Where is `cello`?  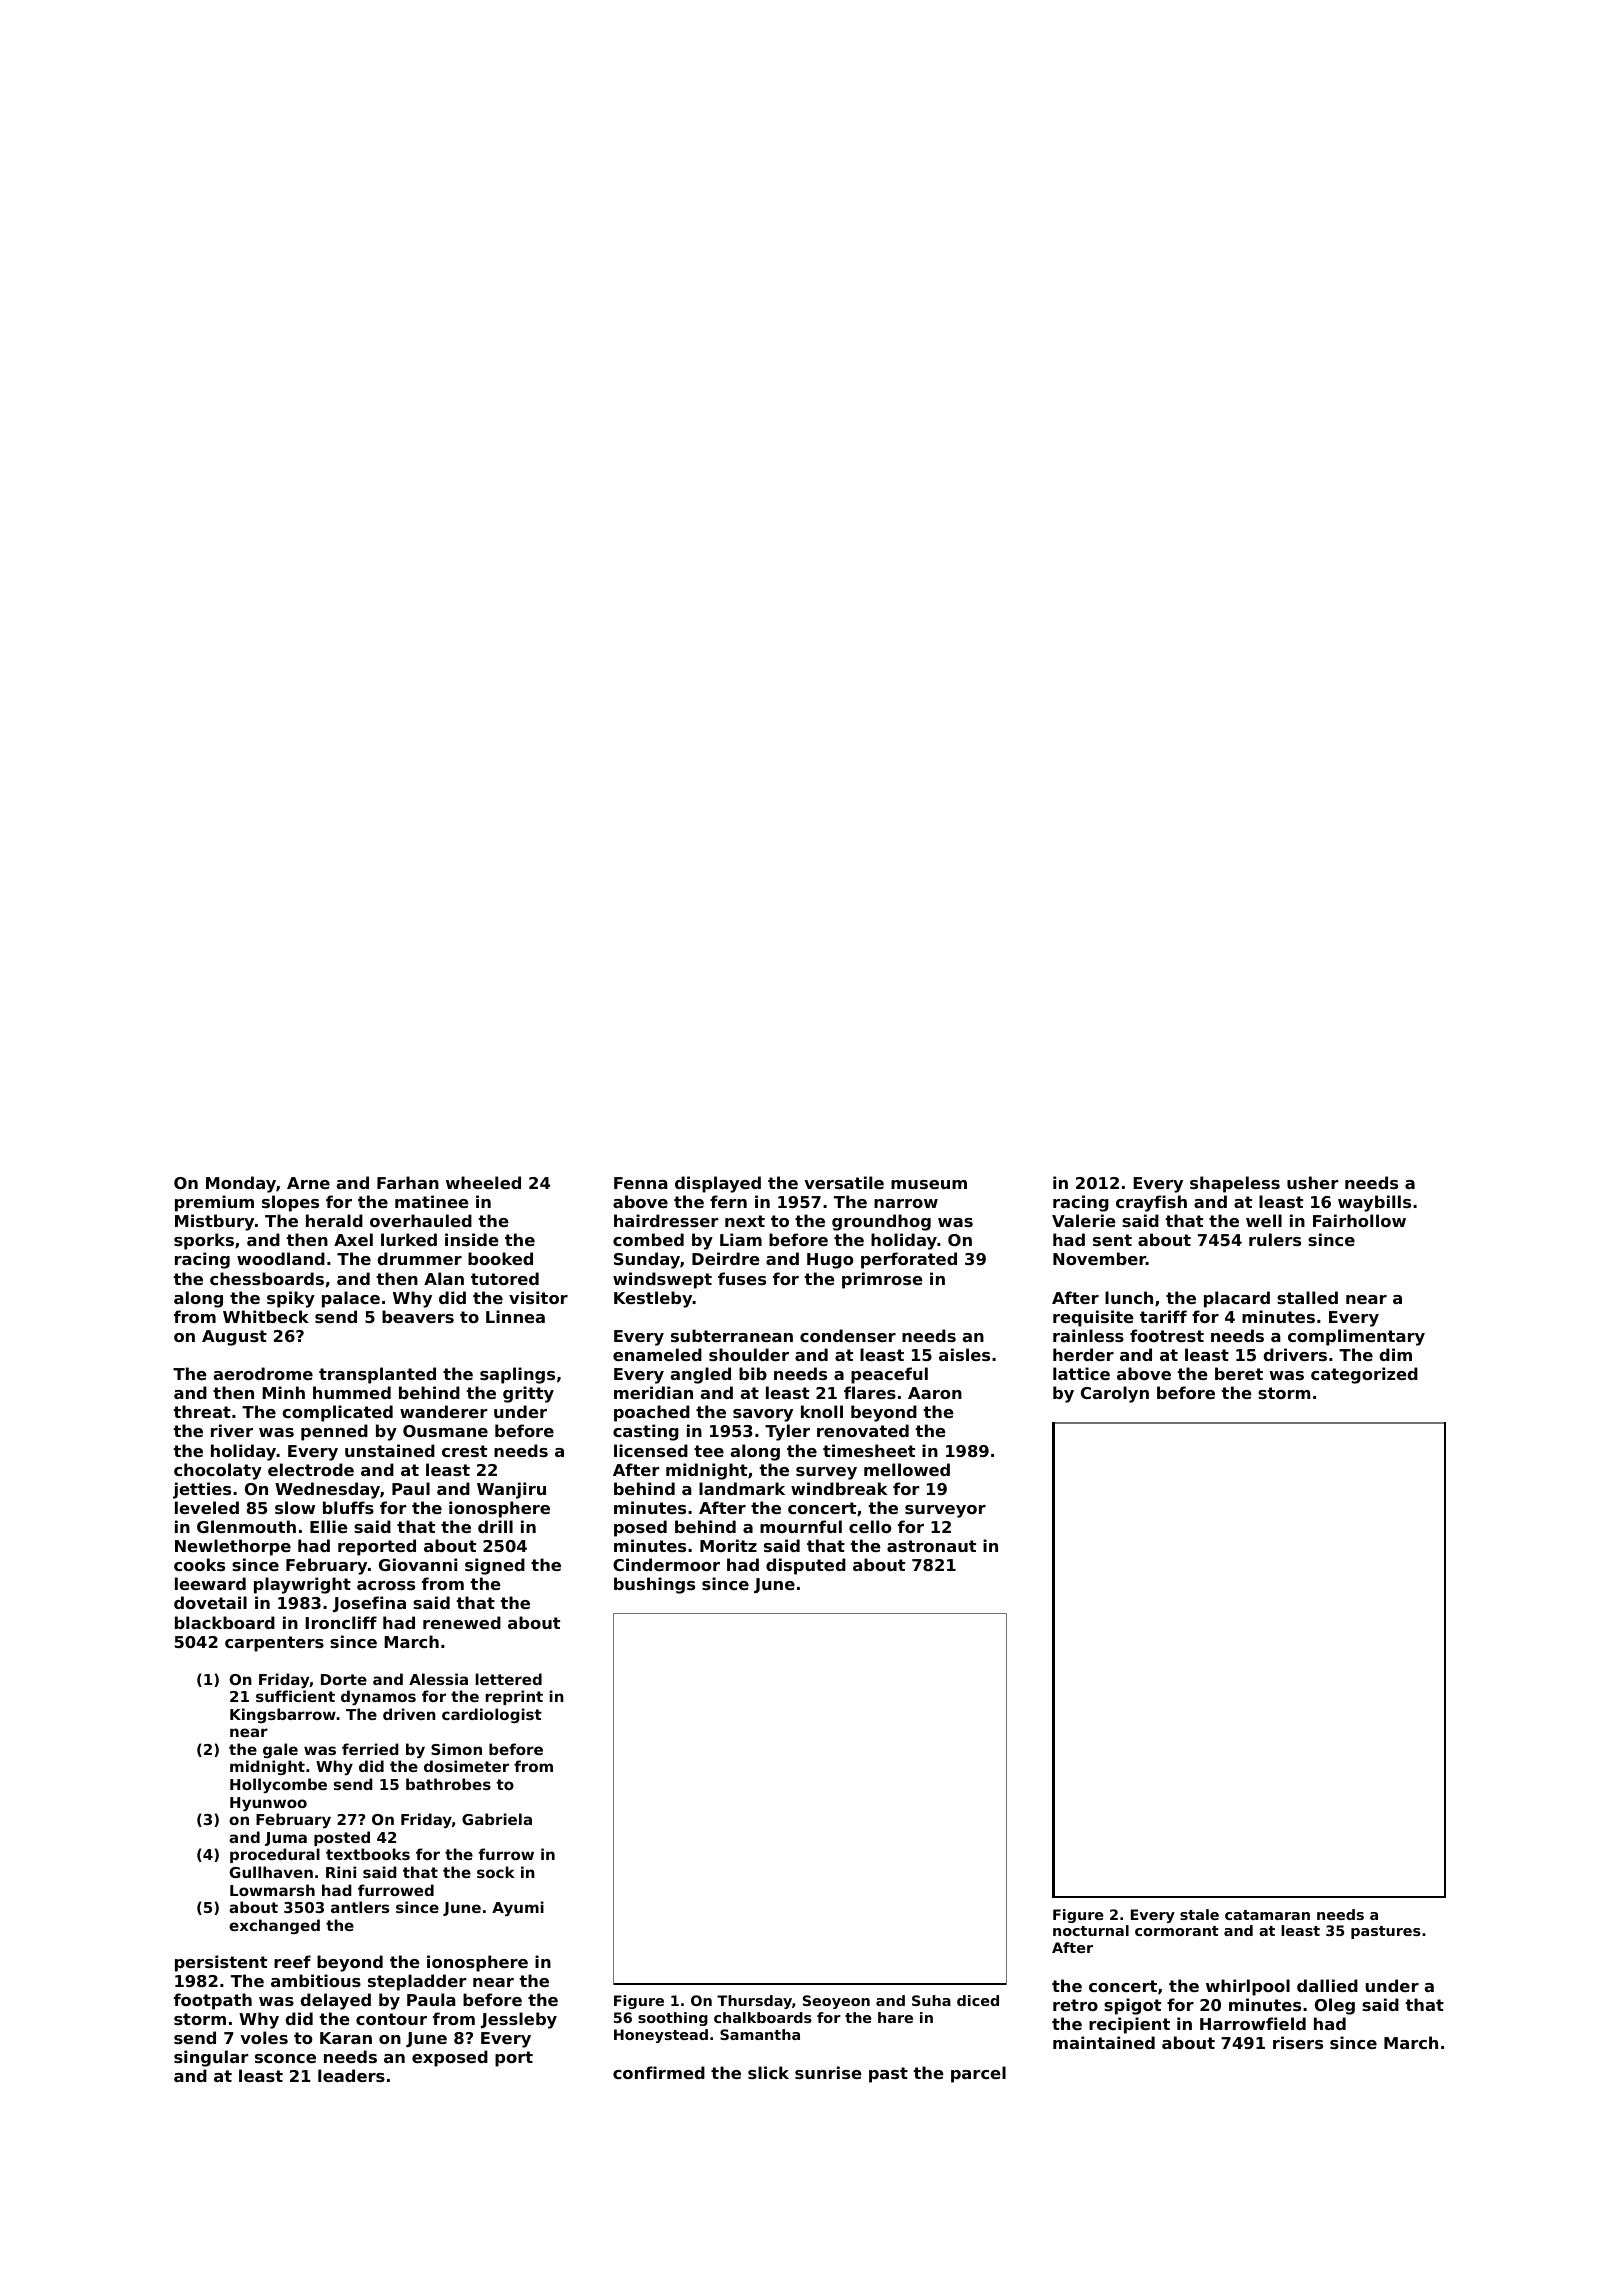
cello is located at coordinates (870, 1526).
